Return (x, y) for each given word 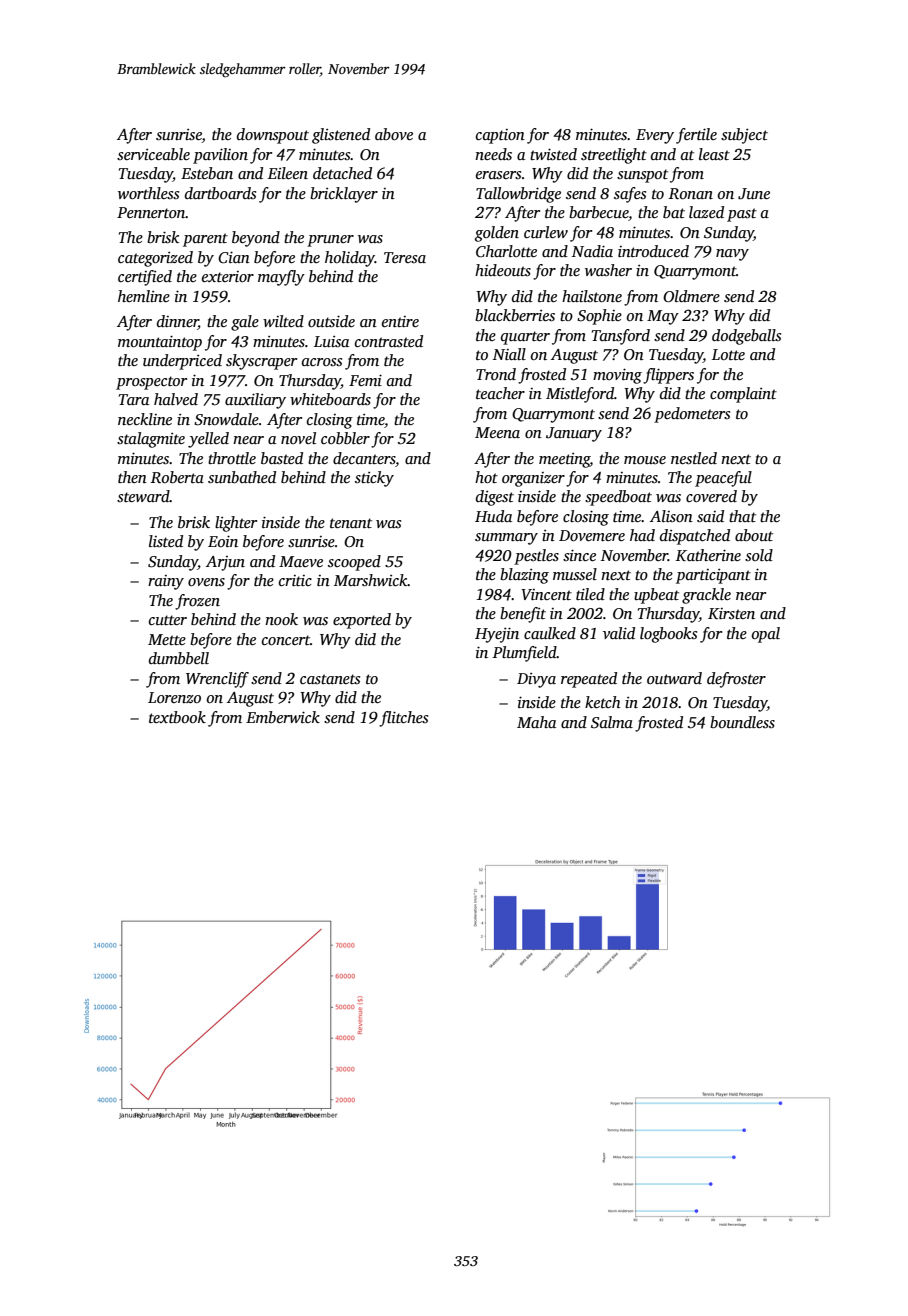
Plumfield (525, 654)
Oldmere (691, 296)
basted (282, 458)
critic (295, 580)
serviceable (153, 154)
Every (655, 136)
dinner (177, 322)
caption (500, 136)
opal (766, 635)
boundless (742, 722)
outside (331, 321)
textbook (177, 717)
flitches (403, 719)
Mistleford (580, 395)
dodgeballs (746, 337)
